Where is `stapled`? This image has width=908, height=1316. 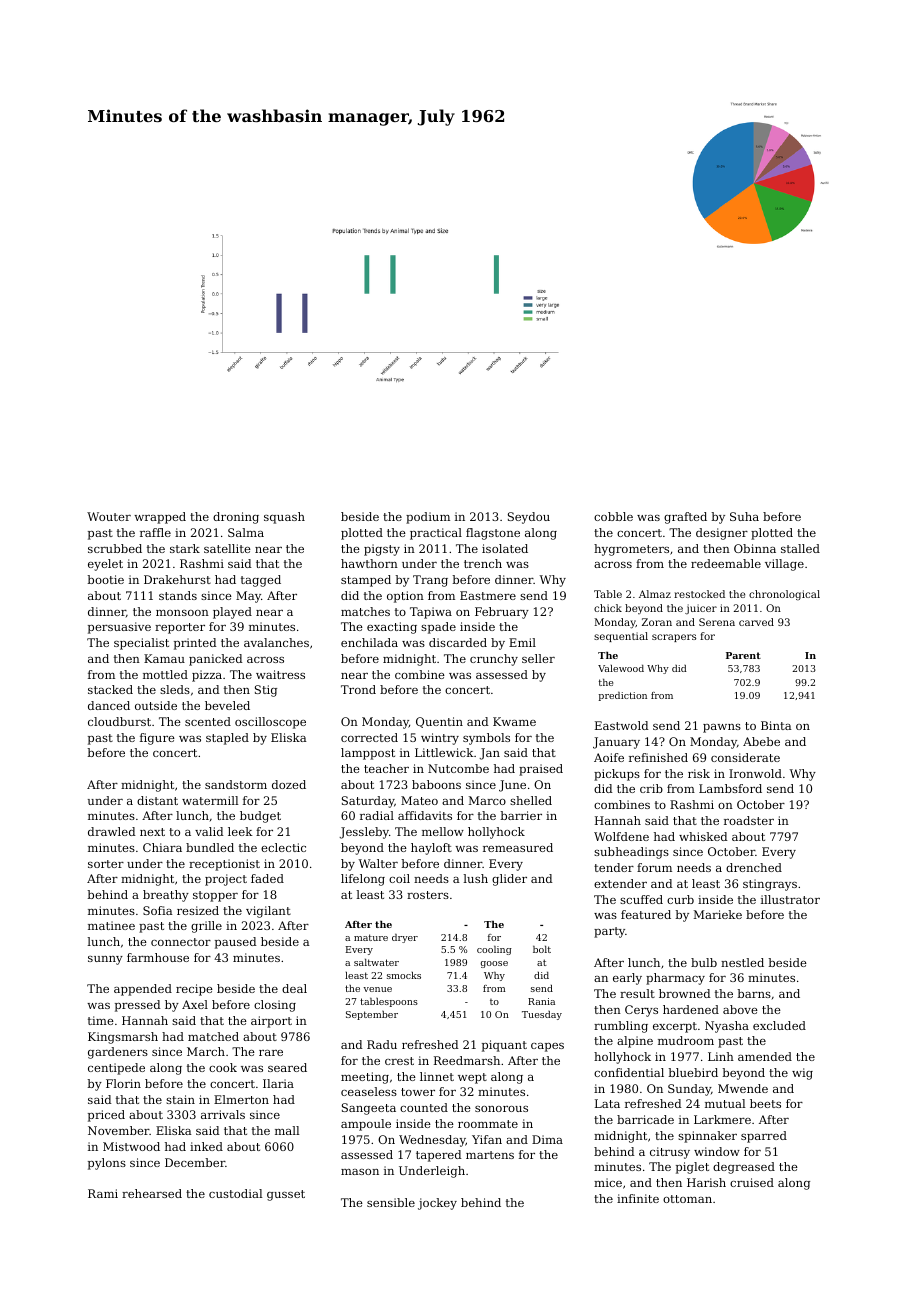 stapled is located at coordinates (227, 739).
